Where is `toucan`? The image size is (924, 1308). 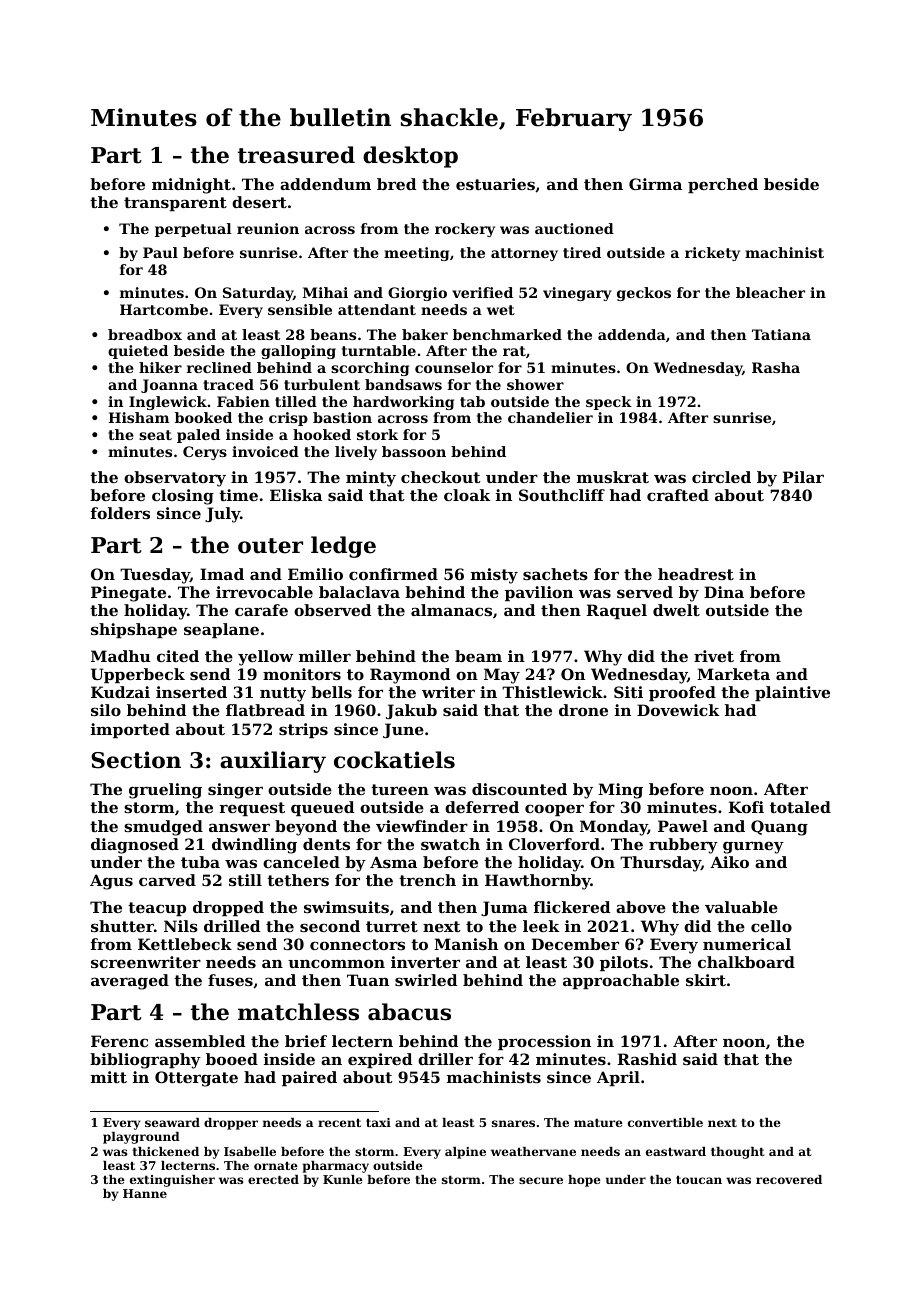
toucan is located at coordinates (699, 1180).
